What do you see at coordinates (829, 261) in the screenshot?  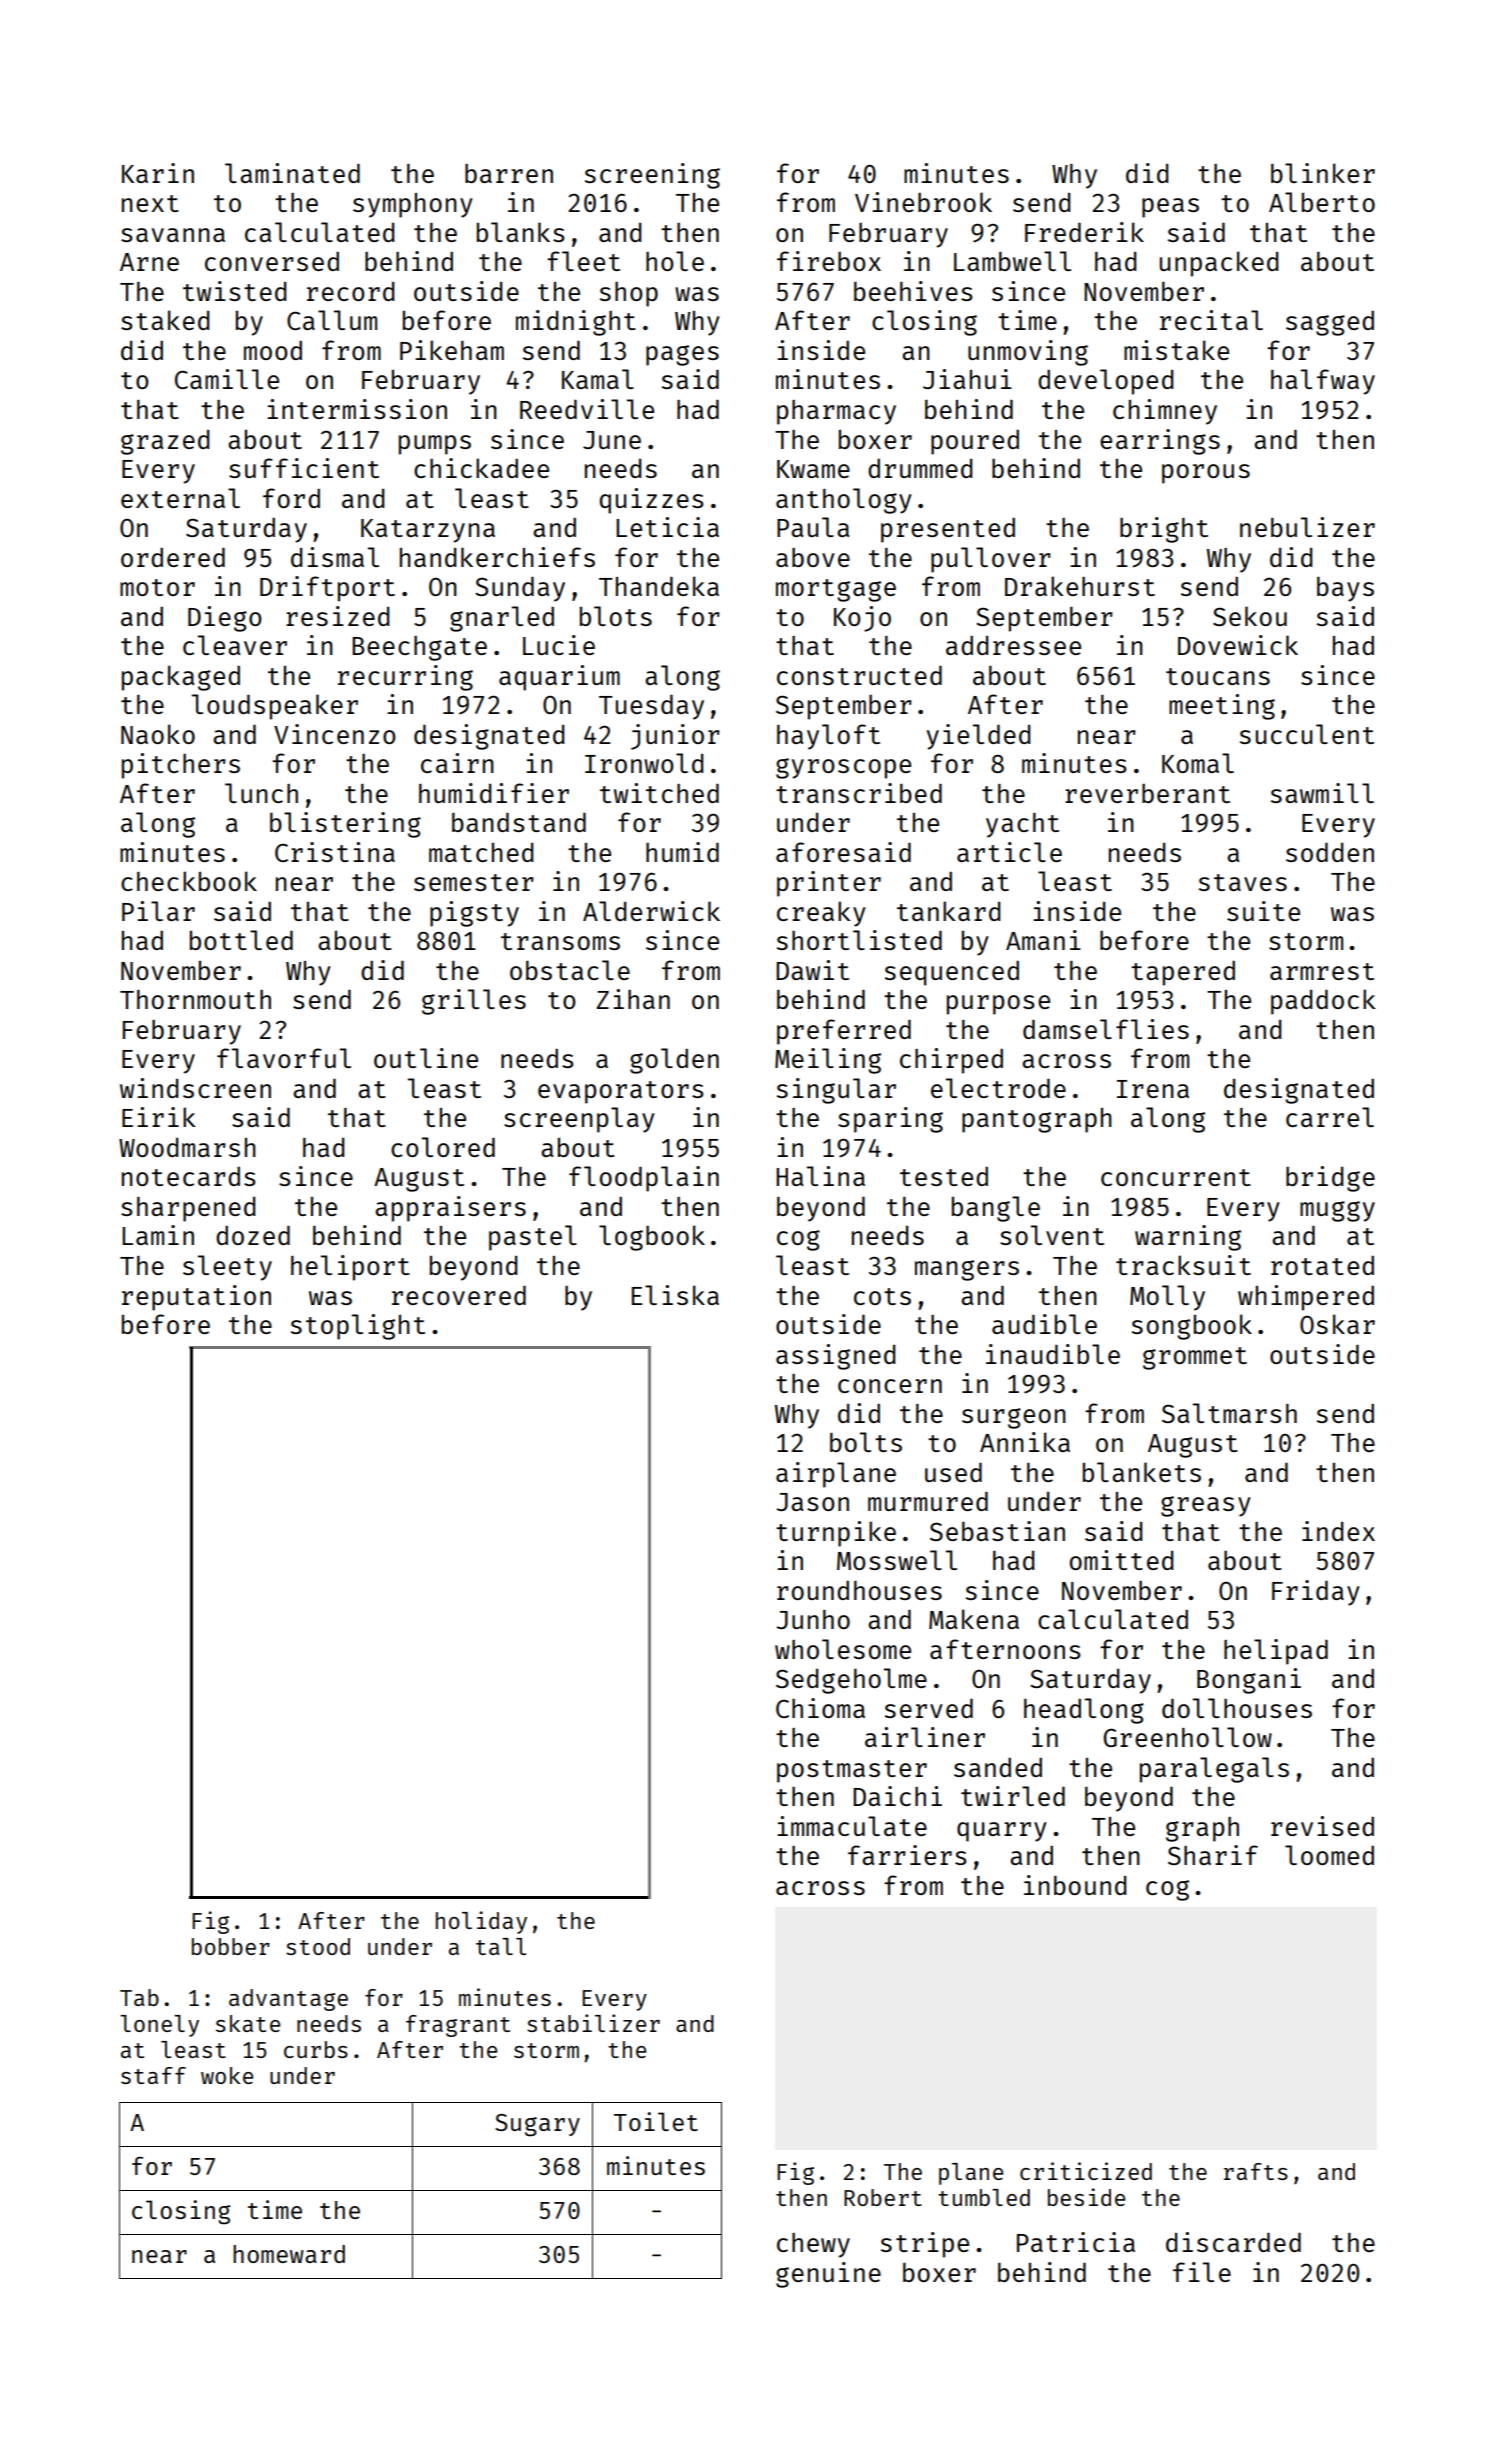 I see `firebox` at bounding box center [829, 261].
